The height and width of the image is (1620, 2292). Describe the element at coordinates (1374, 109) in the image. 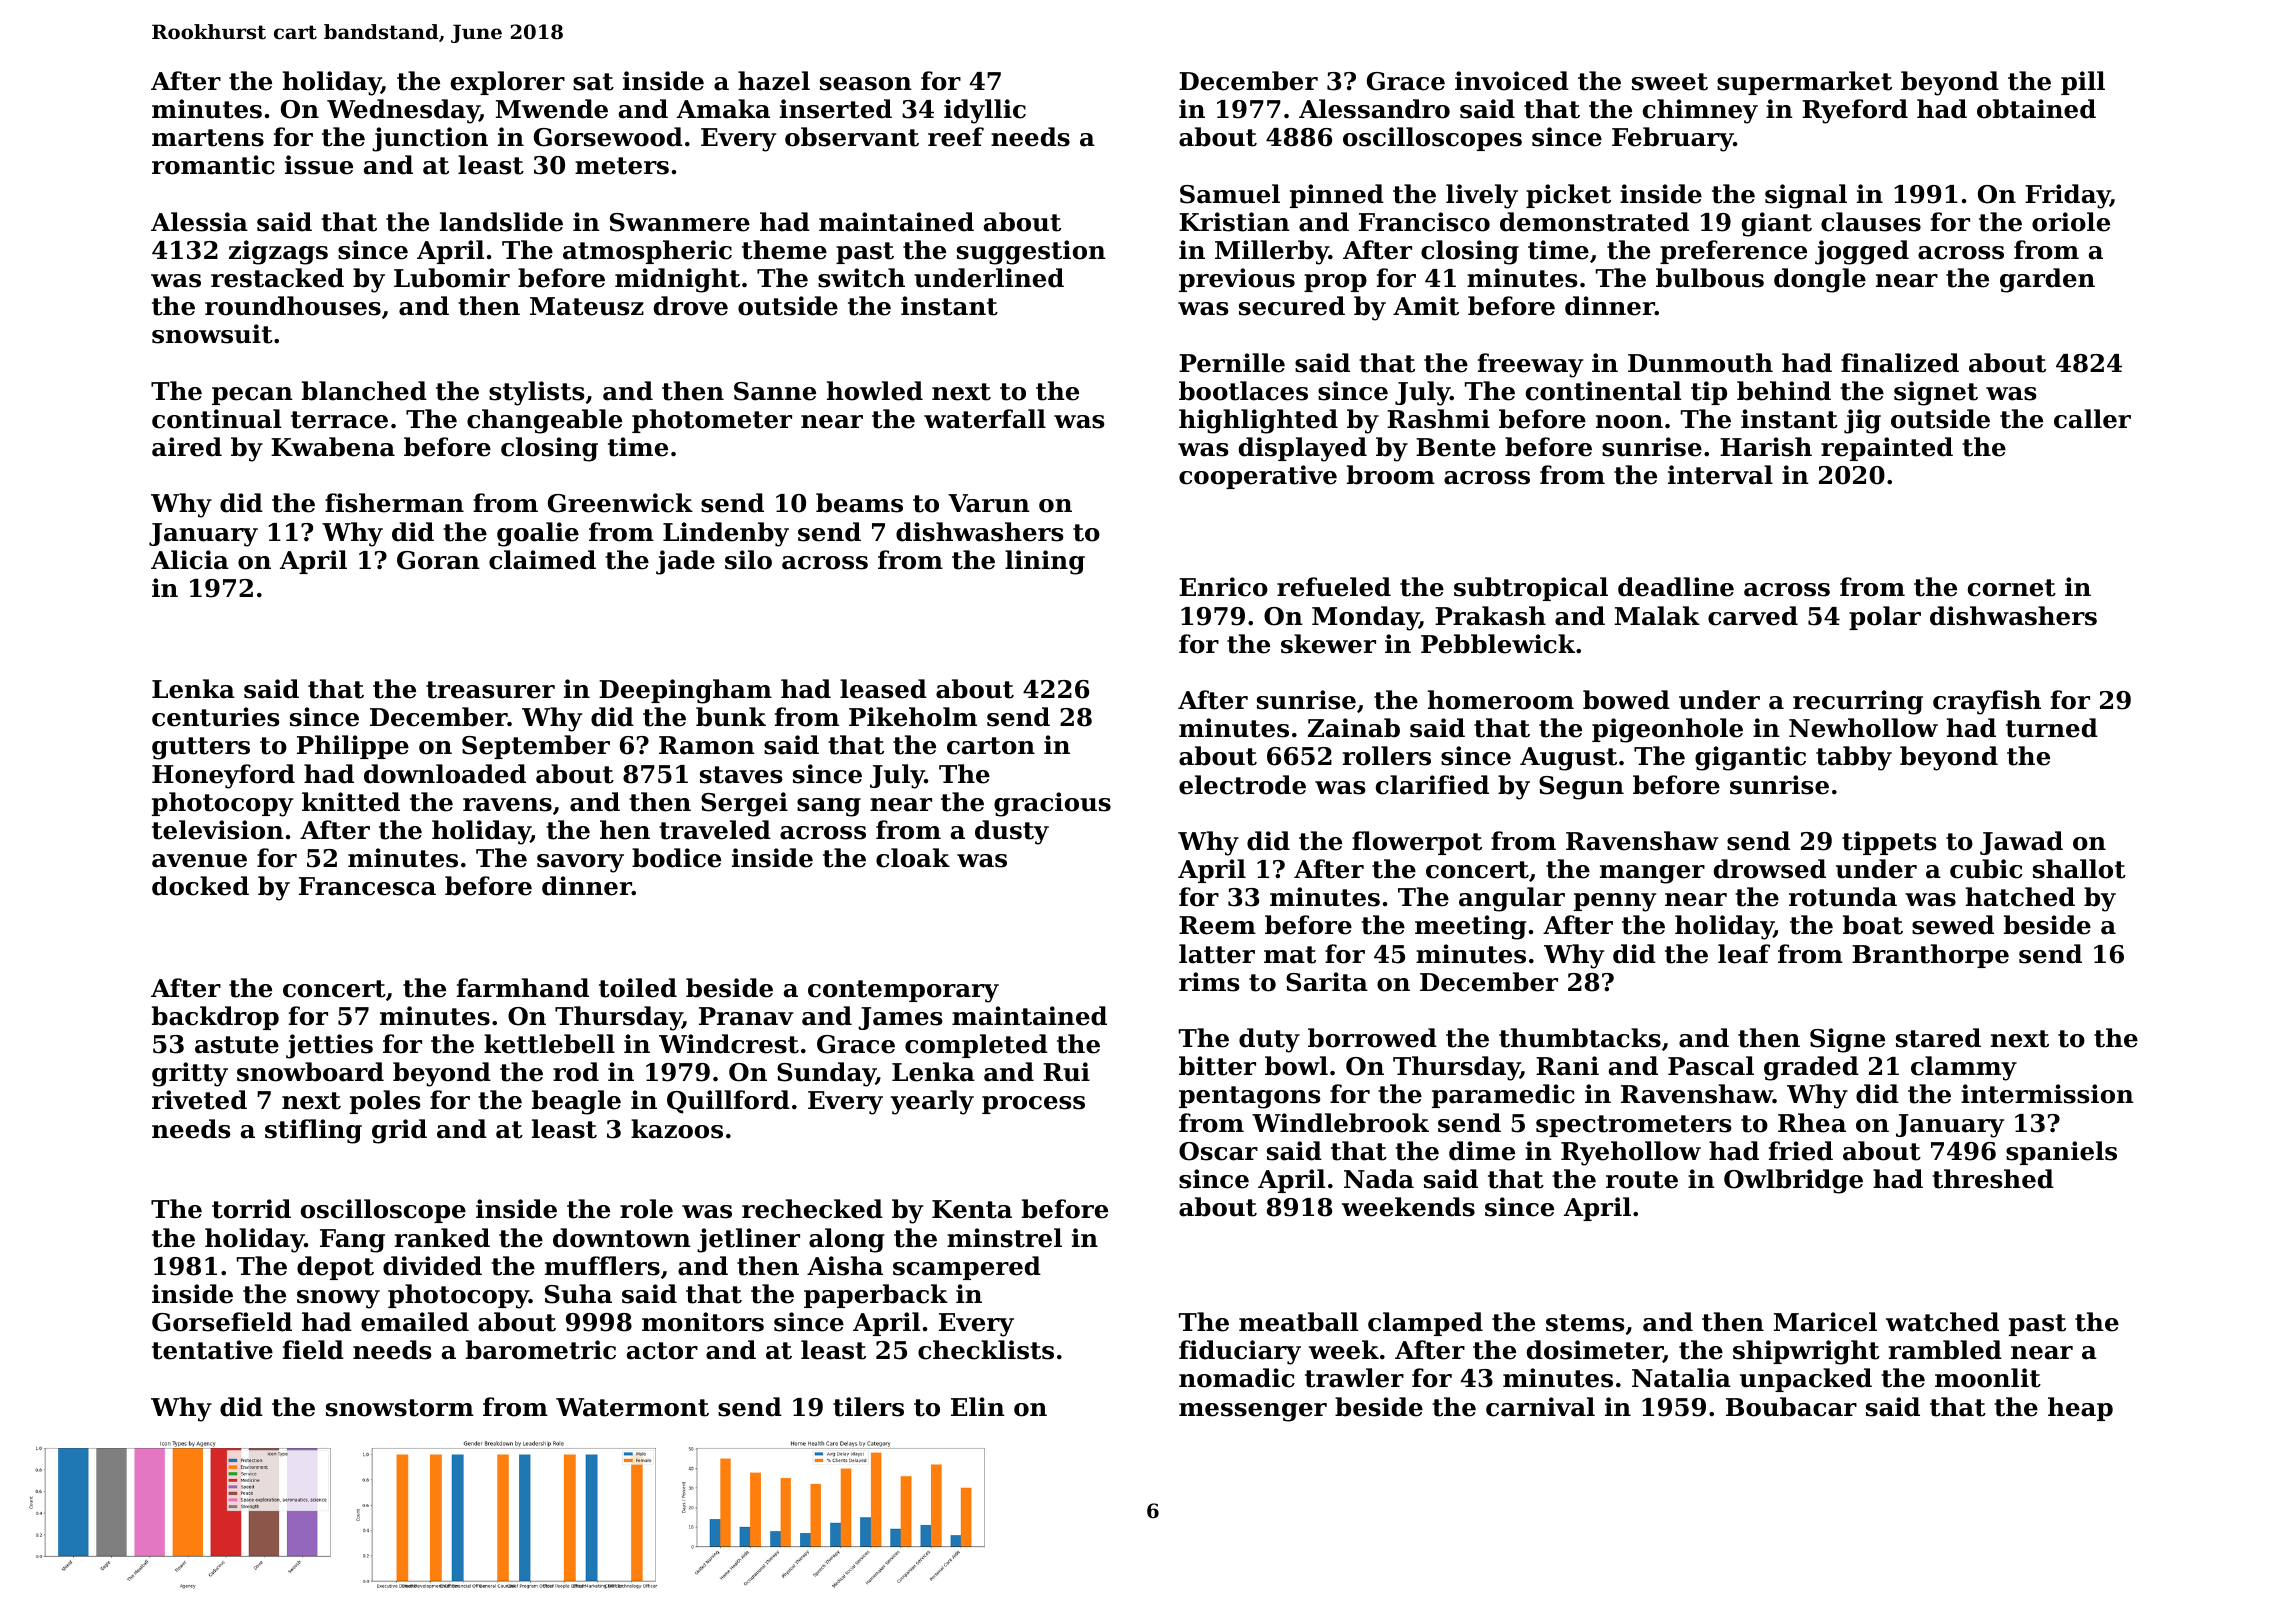

I see `Alessandro` at that location.
